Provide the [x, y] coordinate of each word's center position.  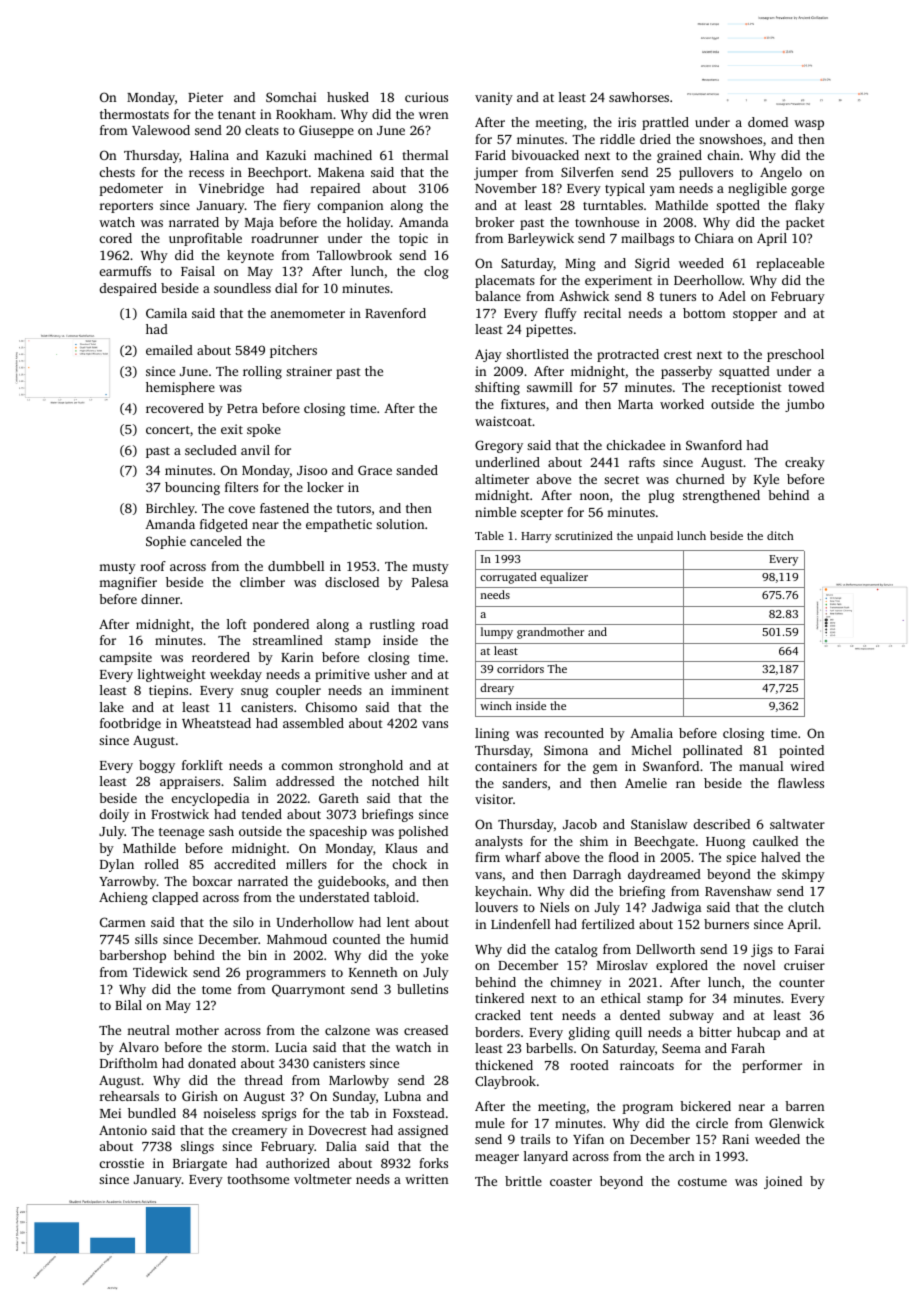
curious [426, 97]
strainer [309, 371]
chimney [576, 983]
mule [490, 1123]
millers [306, 864]
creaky [805, 463]
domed [768, 122]
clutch [806, 907]
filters [241, 487]
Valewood [161, 130]
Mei [110, 1113]
